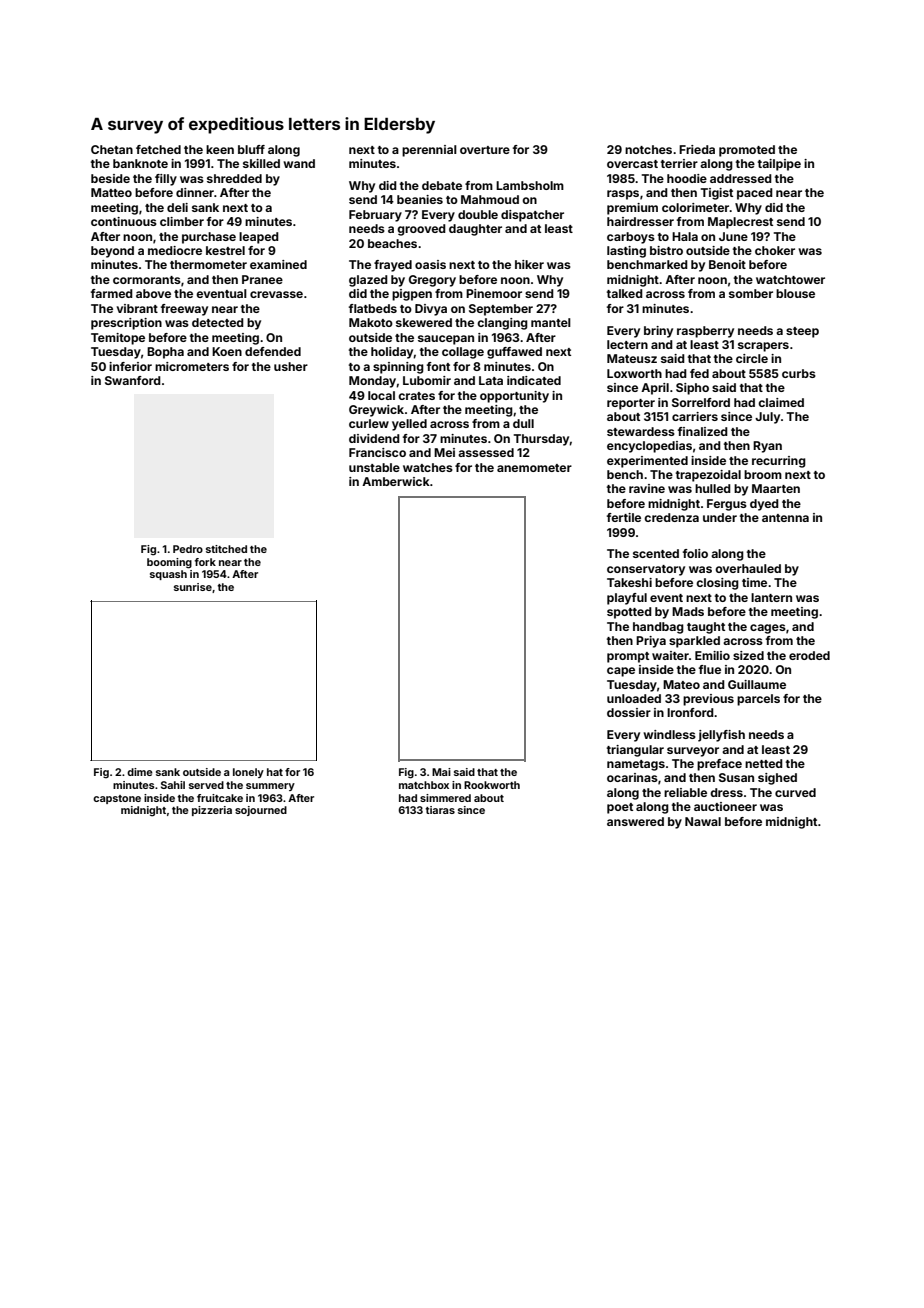 The image size is (924, 1308). I want to click on Swanford, so click(133, 380).
